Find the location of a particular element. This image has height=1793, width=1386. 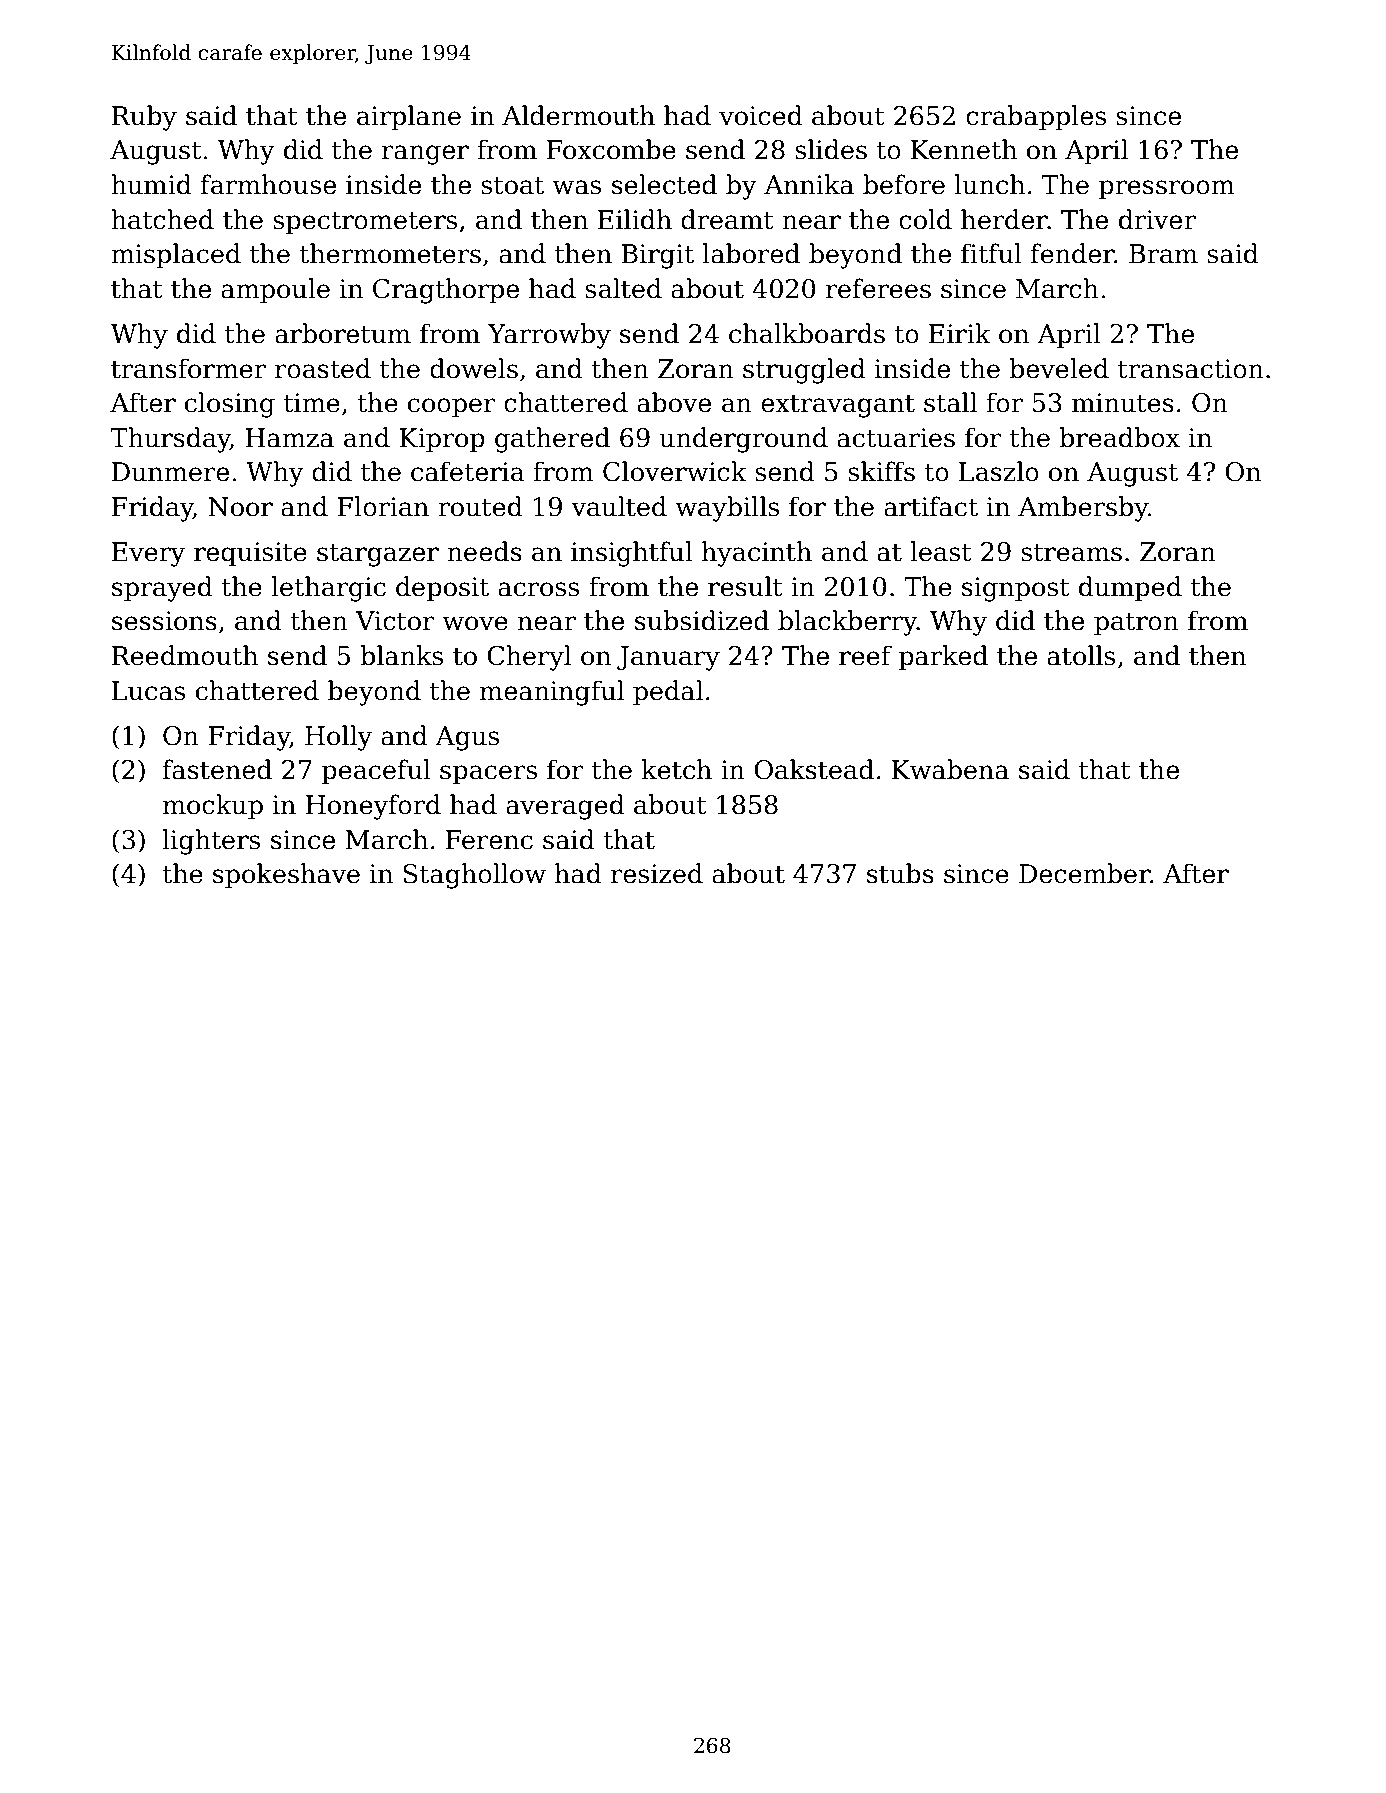

crabapples is located at coordinates (1036, 117).
